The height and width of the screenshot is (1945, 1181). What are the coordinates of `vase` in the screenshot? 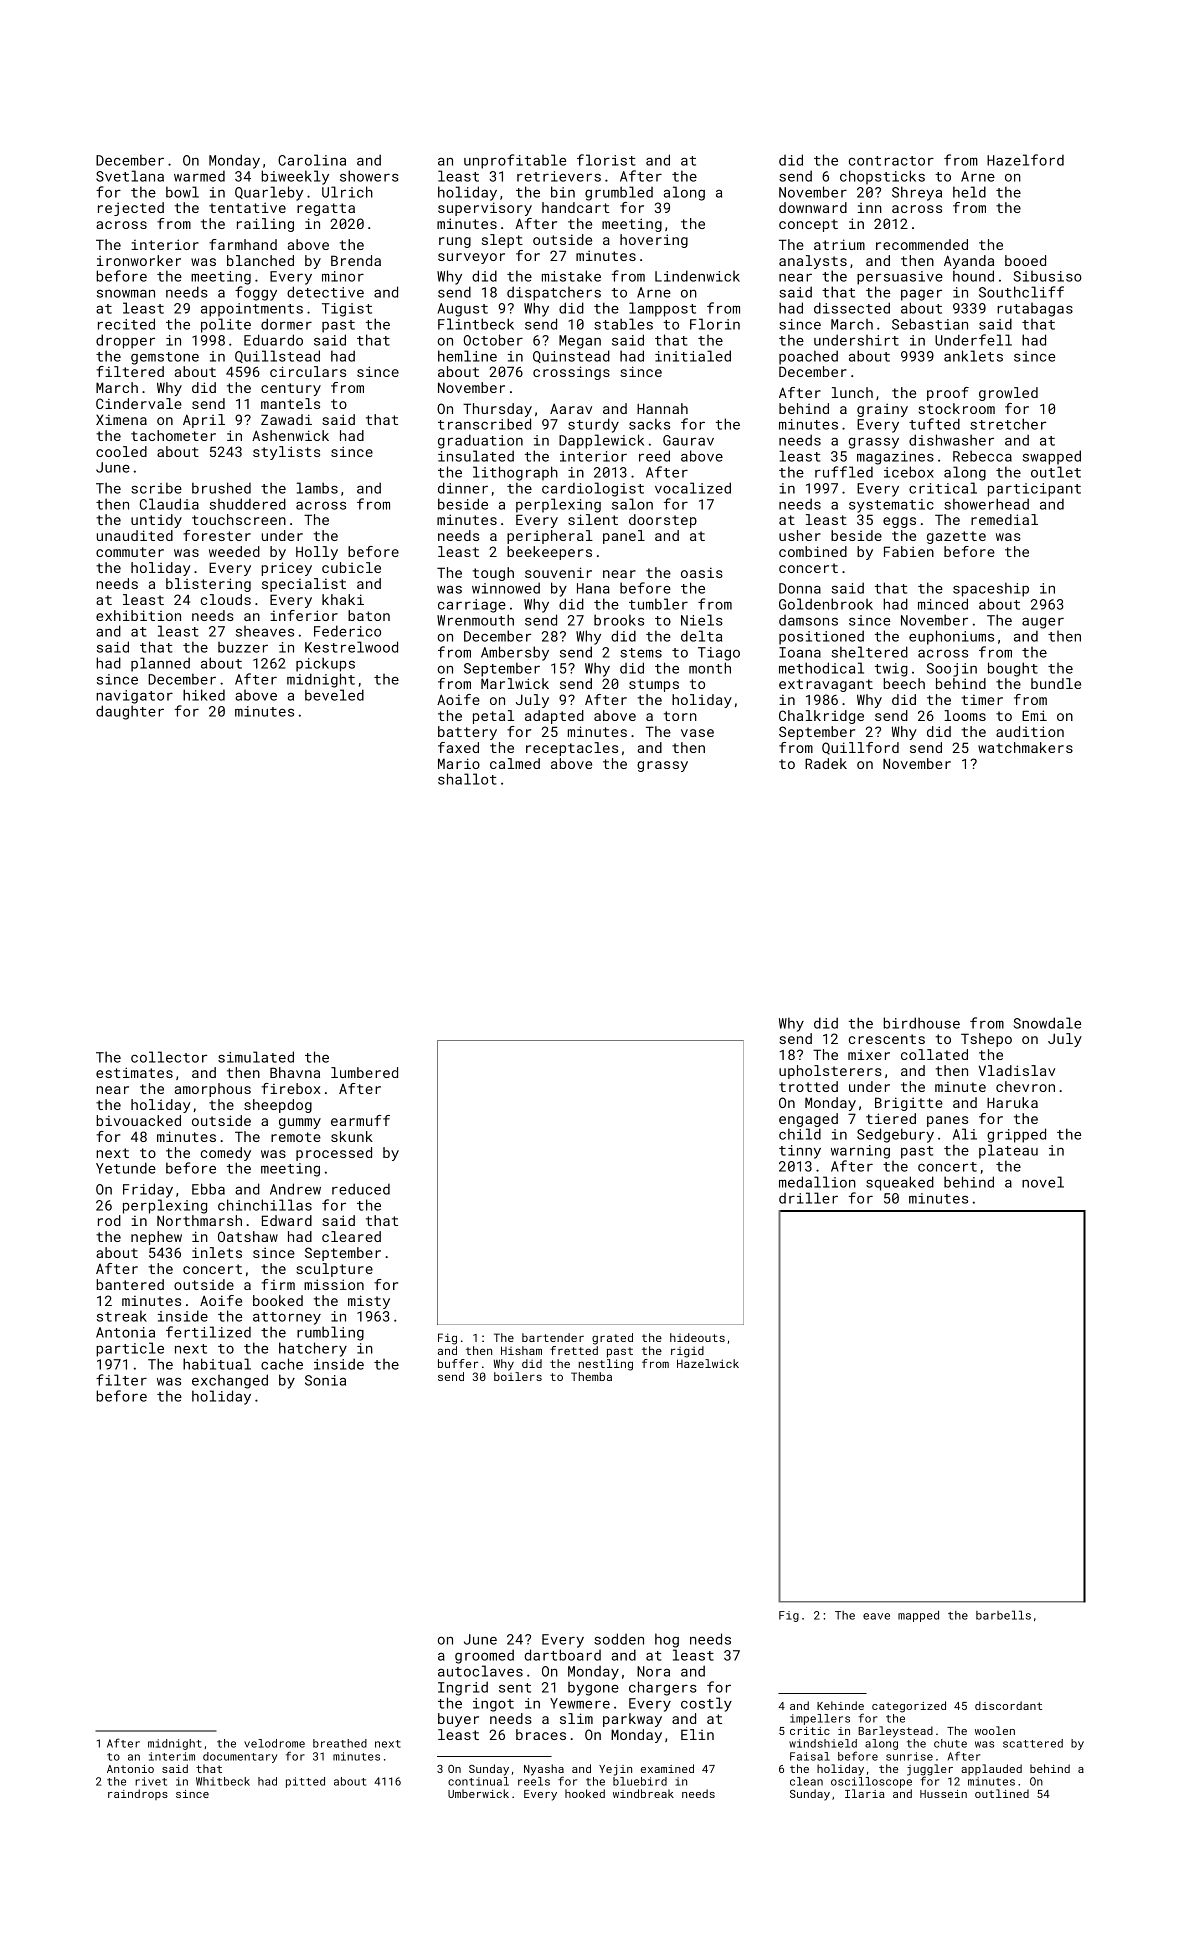 It's located at (697, 733).
